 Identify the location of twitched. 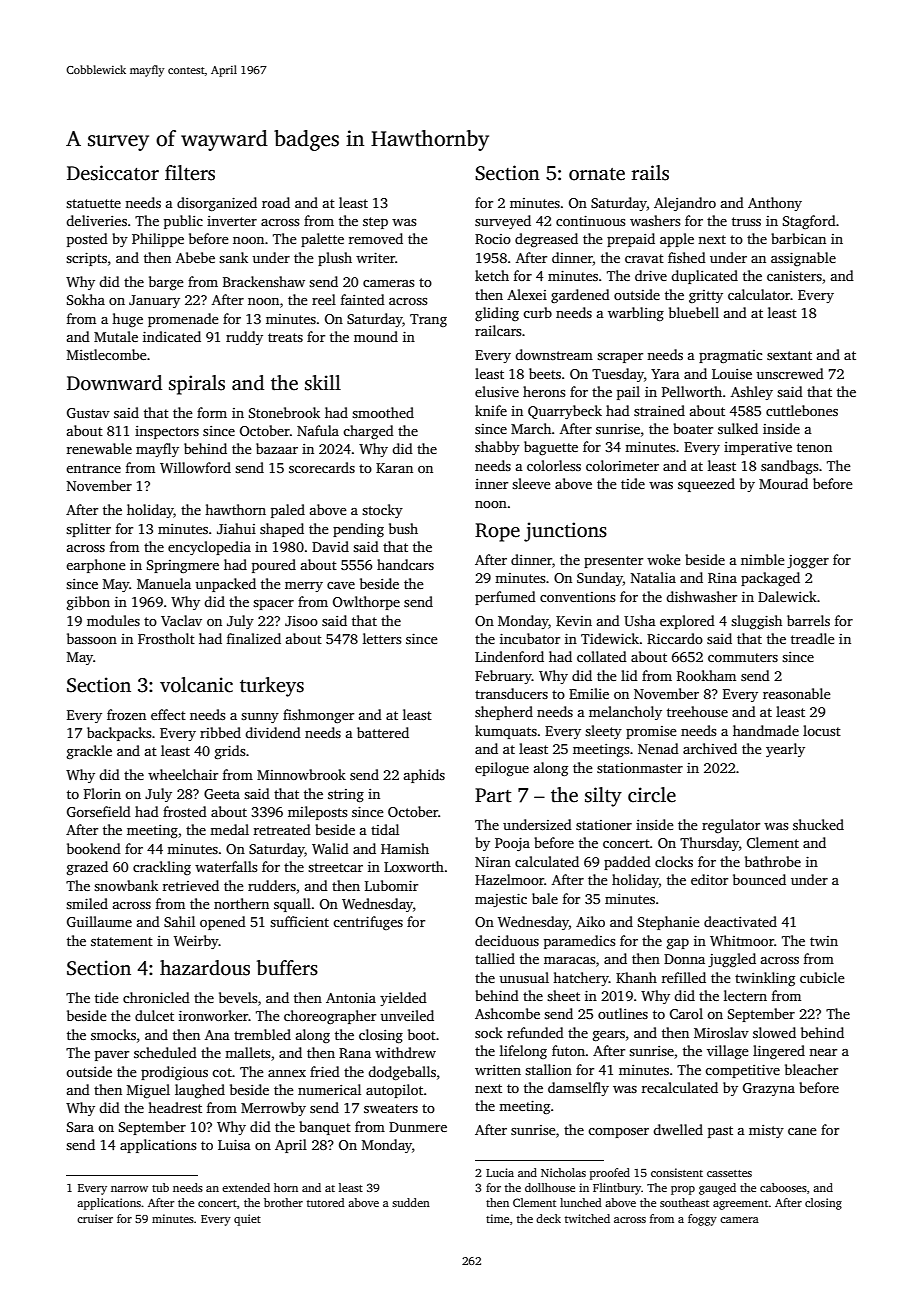
(587, 1218).
